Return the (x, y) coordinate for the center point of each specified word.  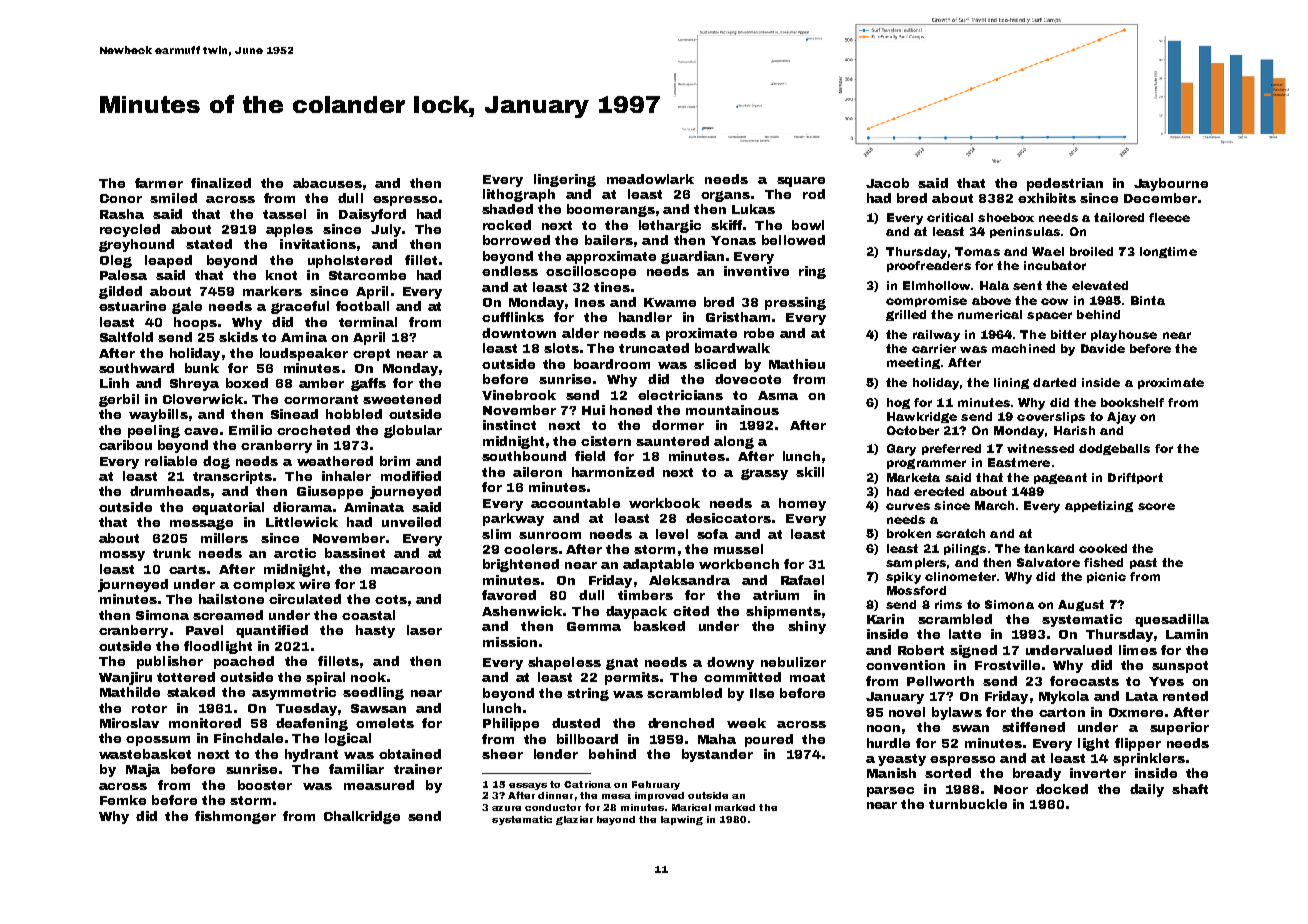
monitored (205, 723)
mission (510, 642)
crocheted (313, 430)
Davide (1103, 348)
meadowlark (650, 179)
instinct (509, 425)
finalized (221, 183)
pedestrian (1065, 184)
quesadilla (1172, 620)
